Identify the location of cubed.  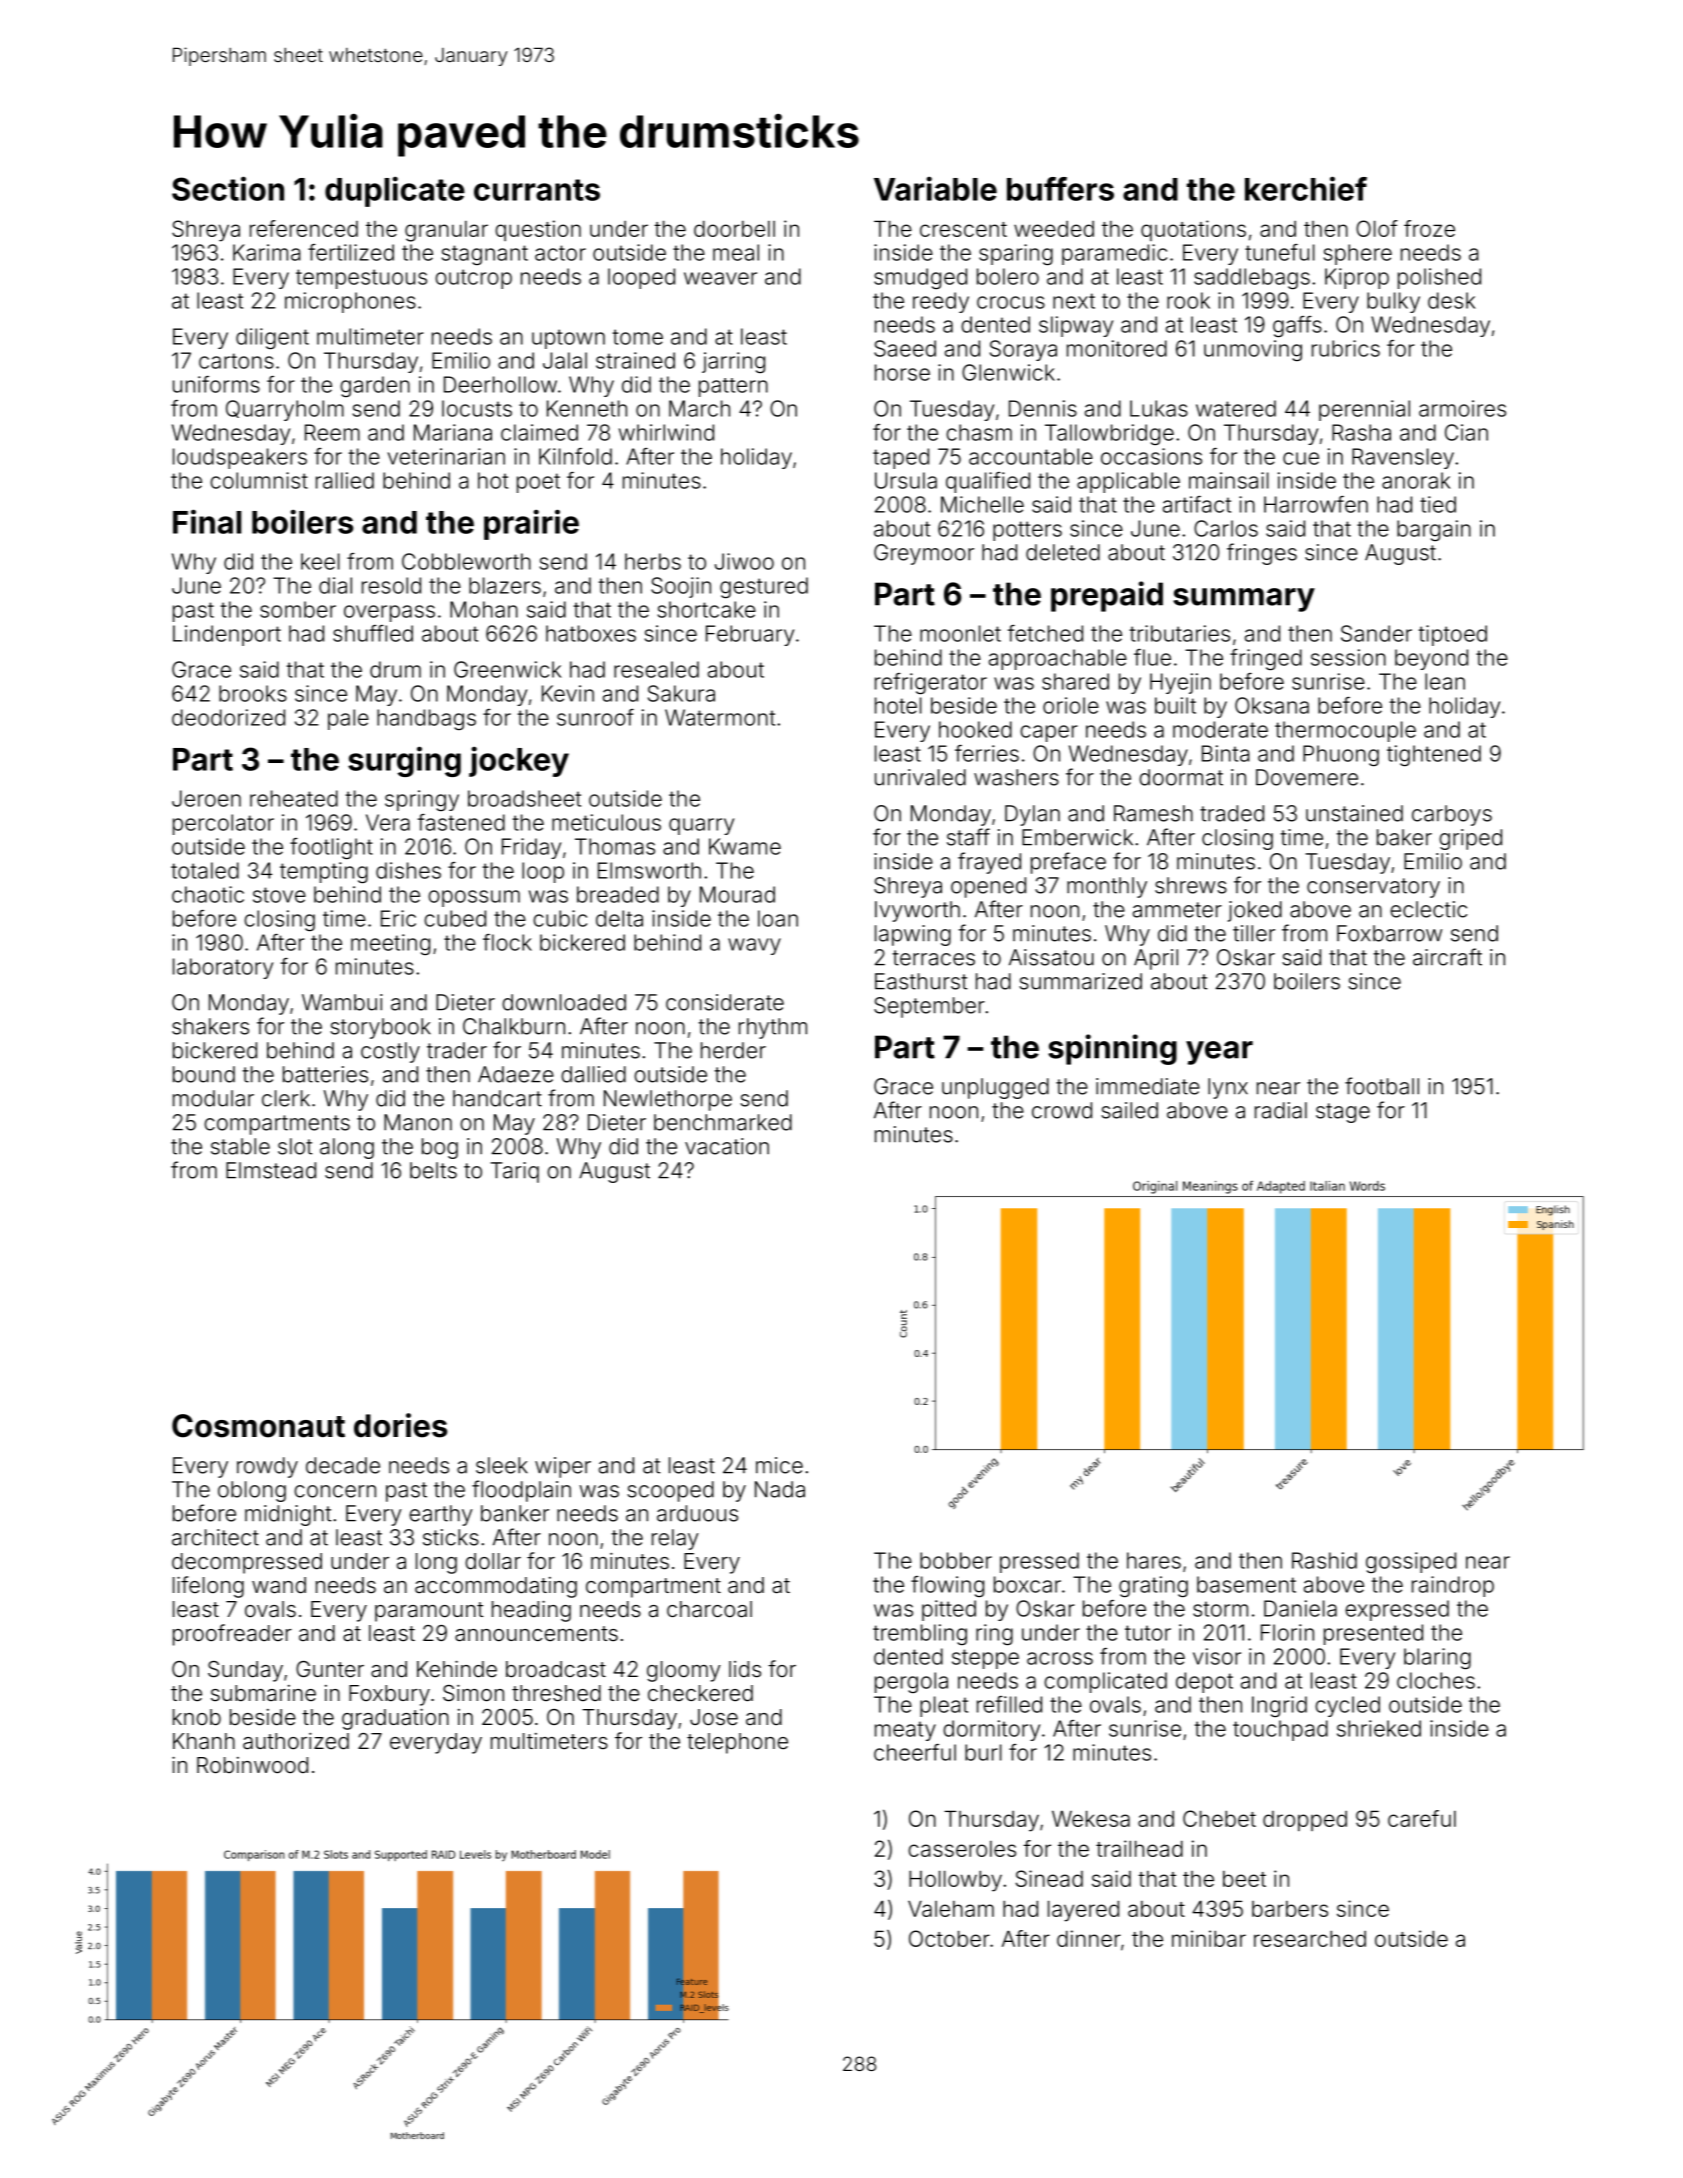
(455, 918).
